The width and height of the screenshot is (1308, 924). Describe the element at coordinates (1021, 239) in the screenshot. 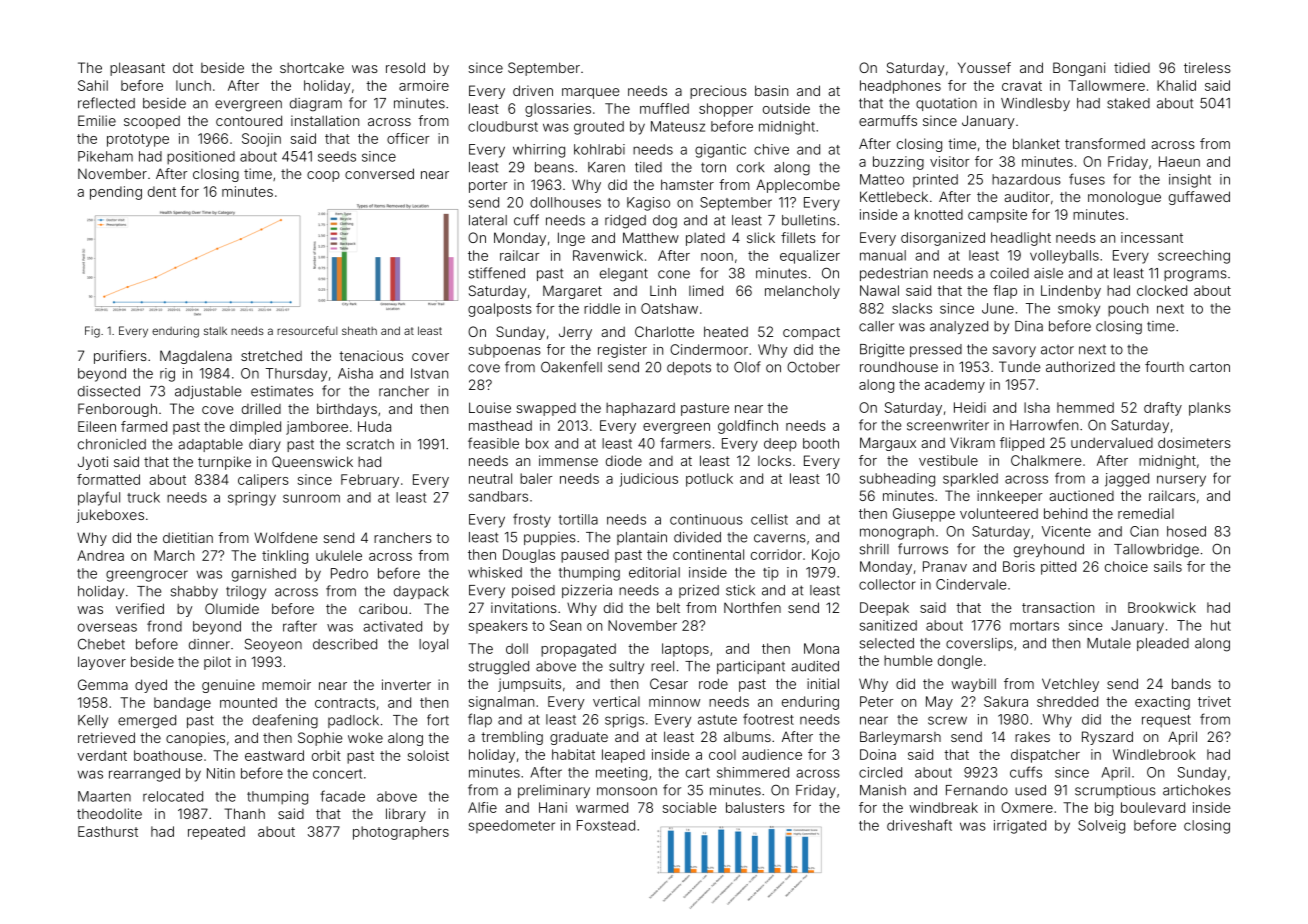

I see `headlight` at that location.
